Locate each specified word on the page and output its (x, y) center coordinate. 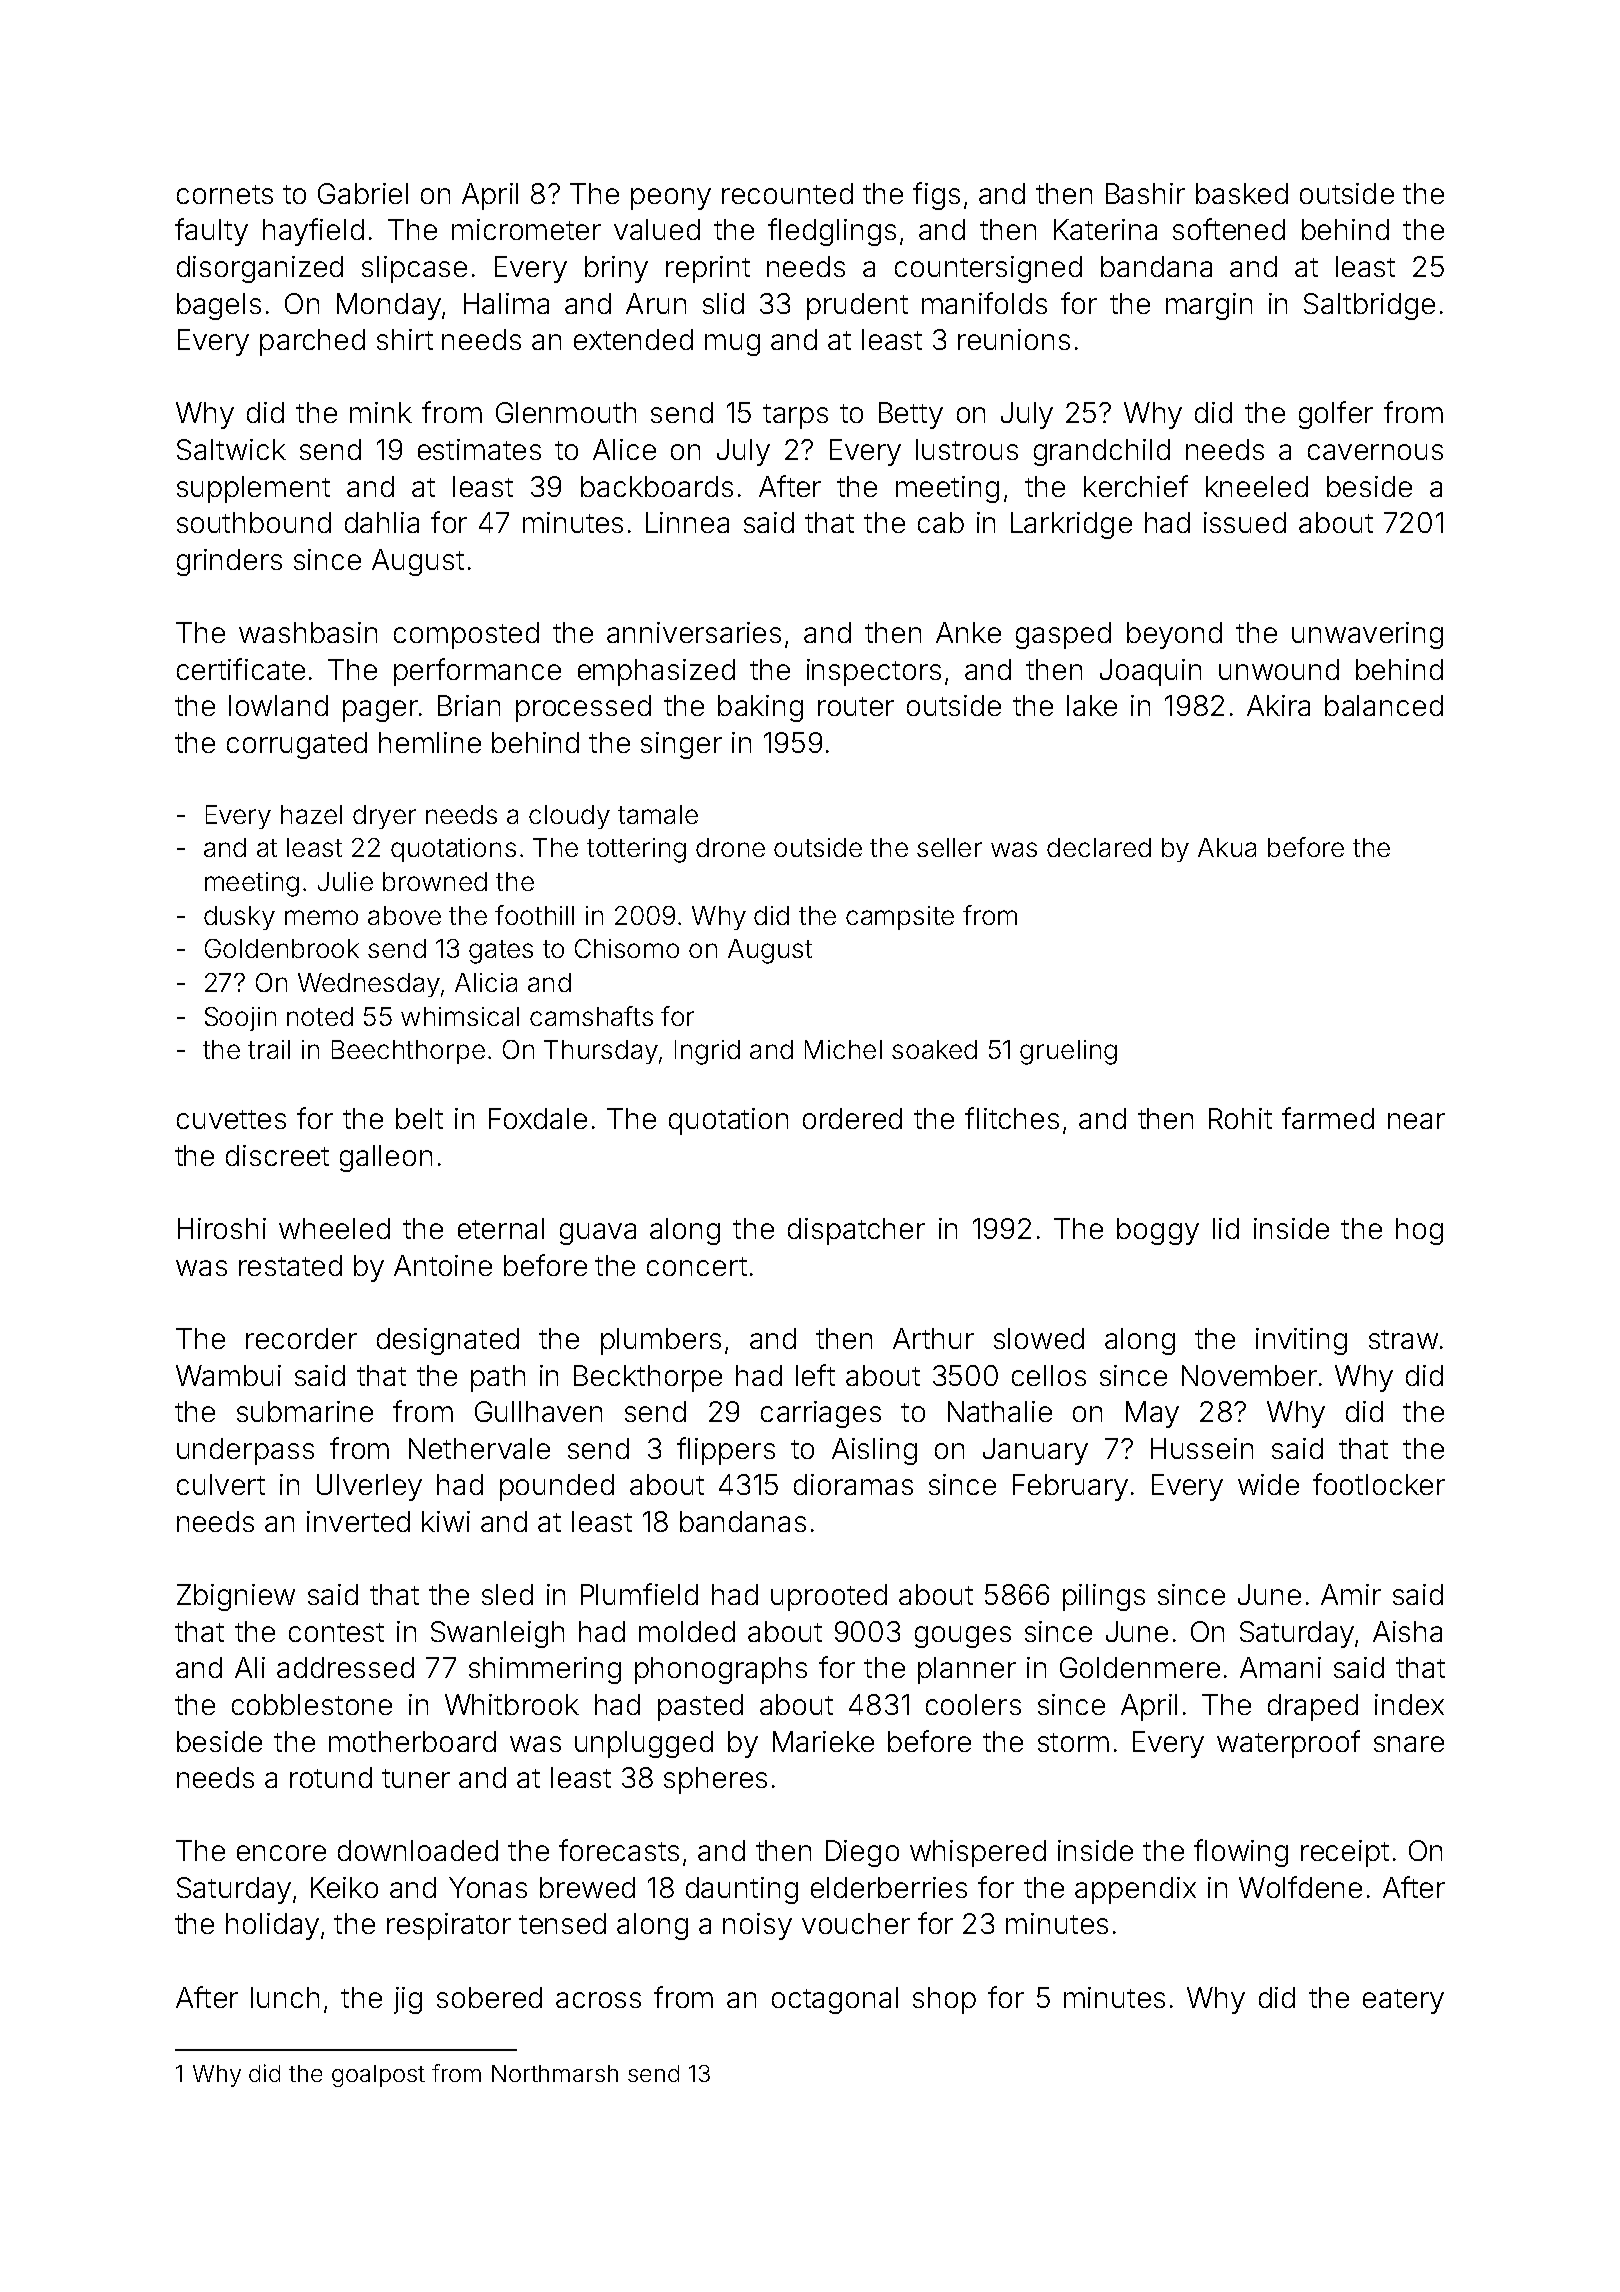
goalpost (378, 2076)
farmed (1328, 1118)
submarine (305, 1411)
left (815, 1375)
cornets (225, 194)
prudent (857, 306)
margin (1209, 306)
